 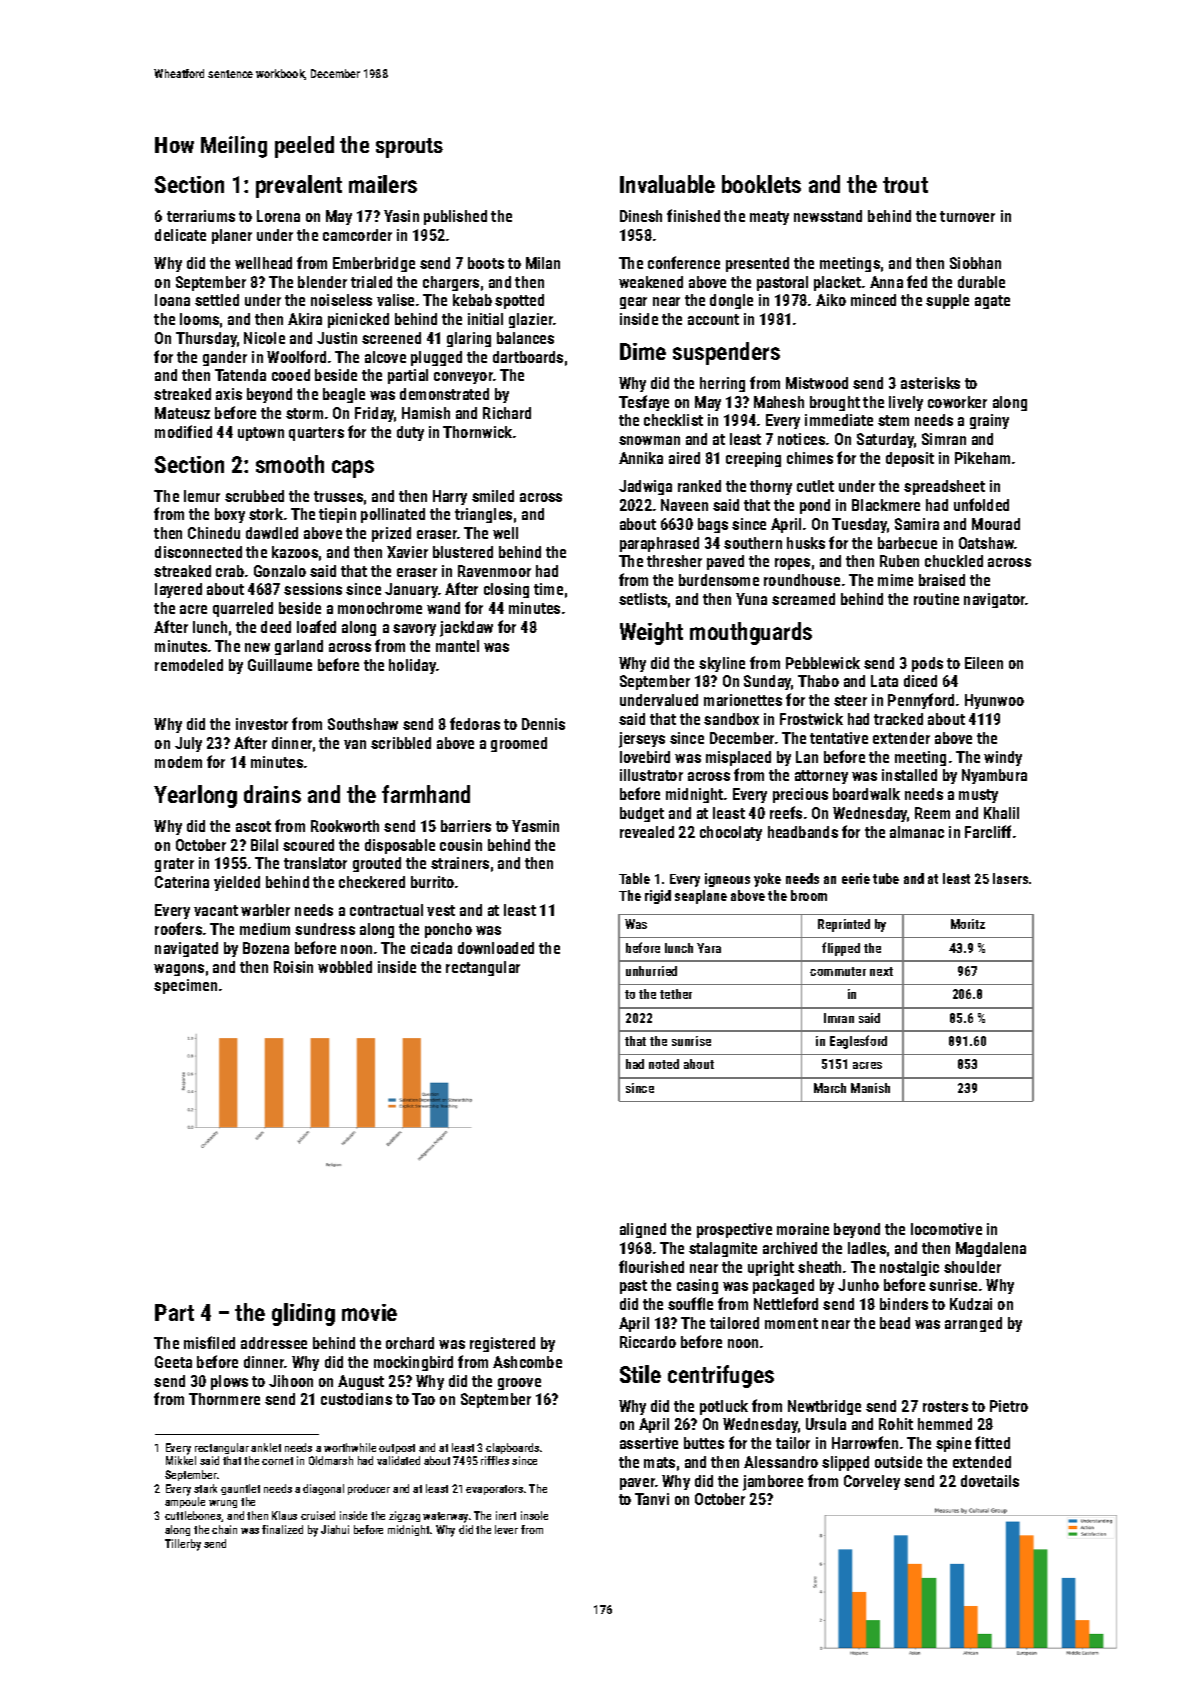 I want to click on Tillerby, so click(x=183, y=1545).
